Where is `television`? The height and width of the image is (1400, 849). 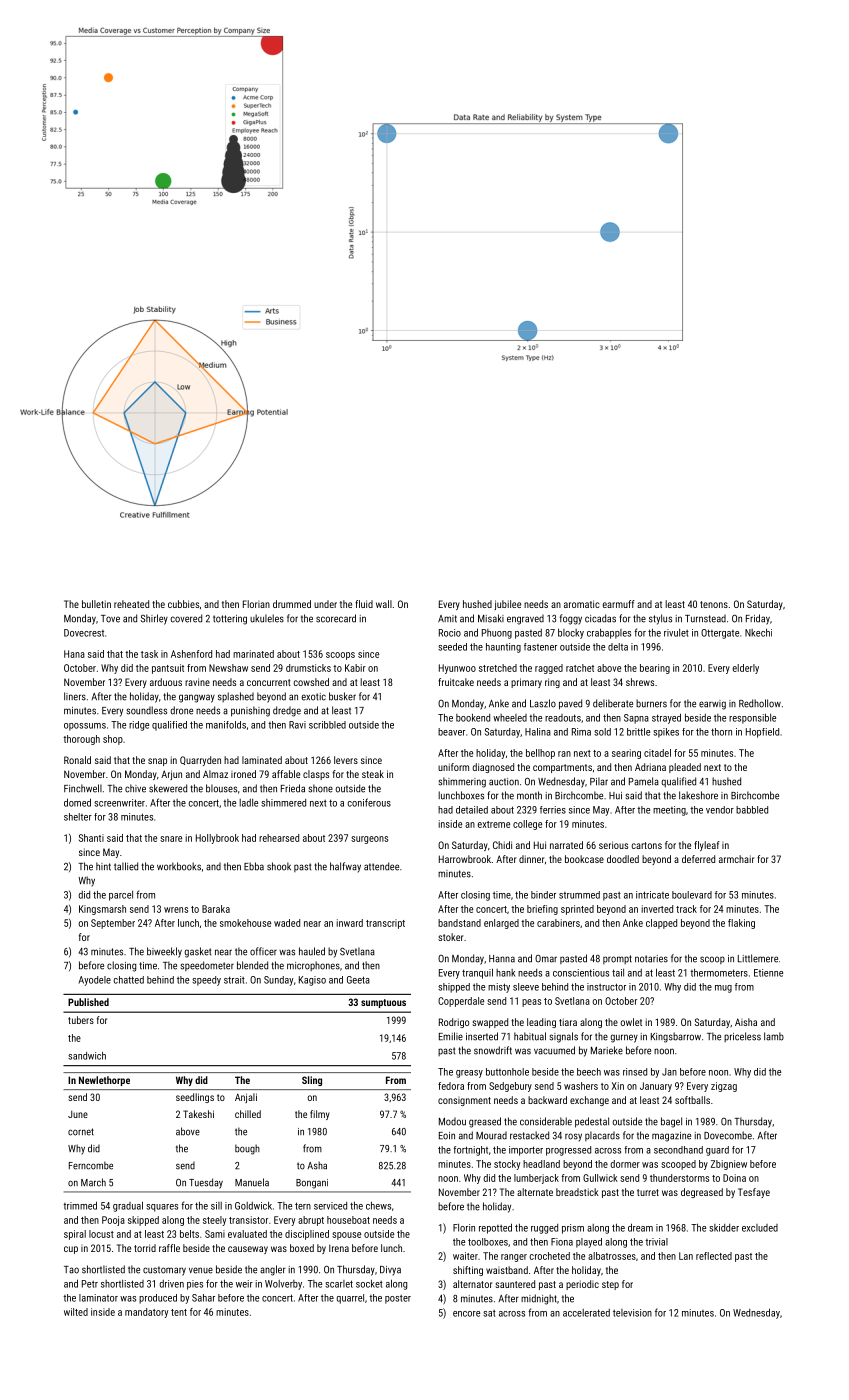 television is located at coordinates (632, 1313).
